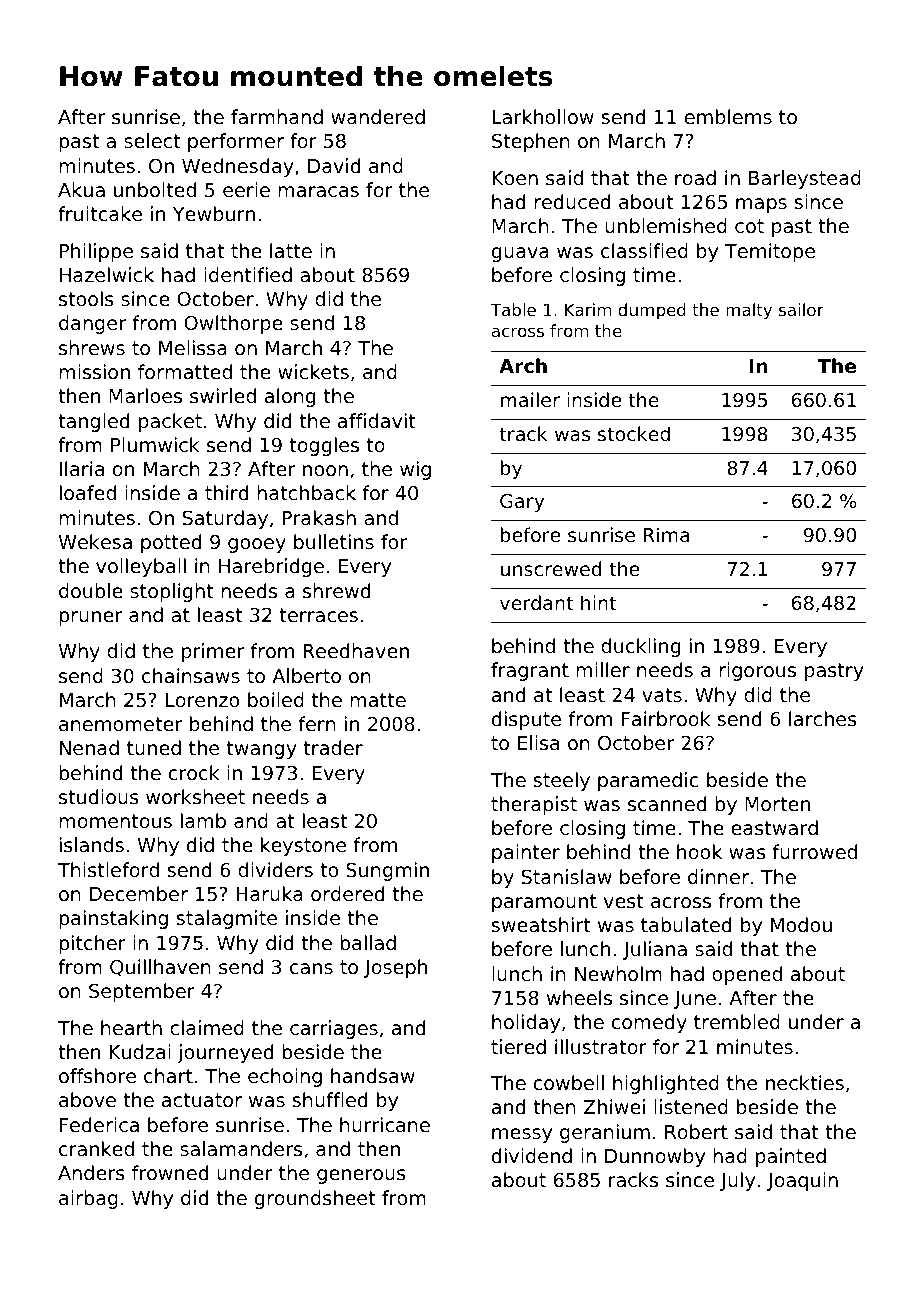  I want to click on emblems, so click(728, 116).
